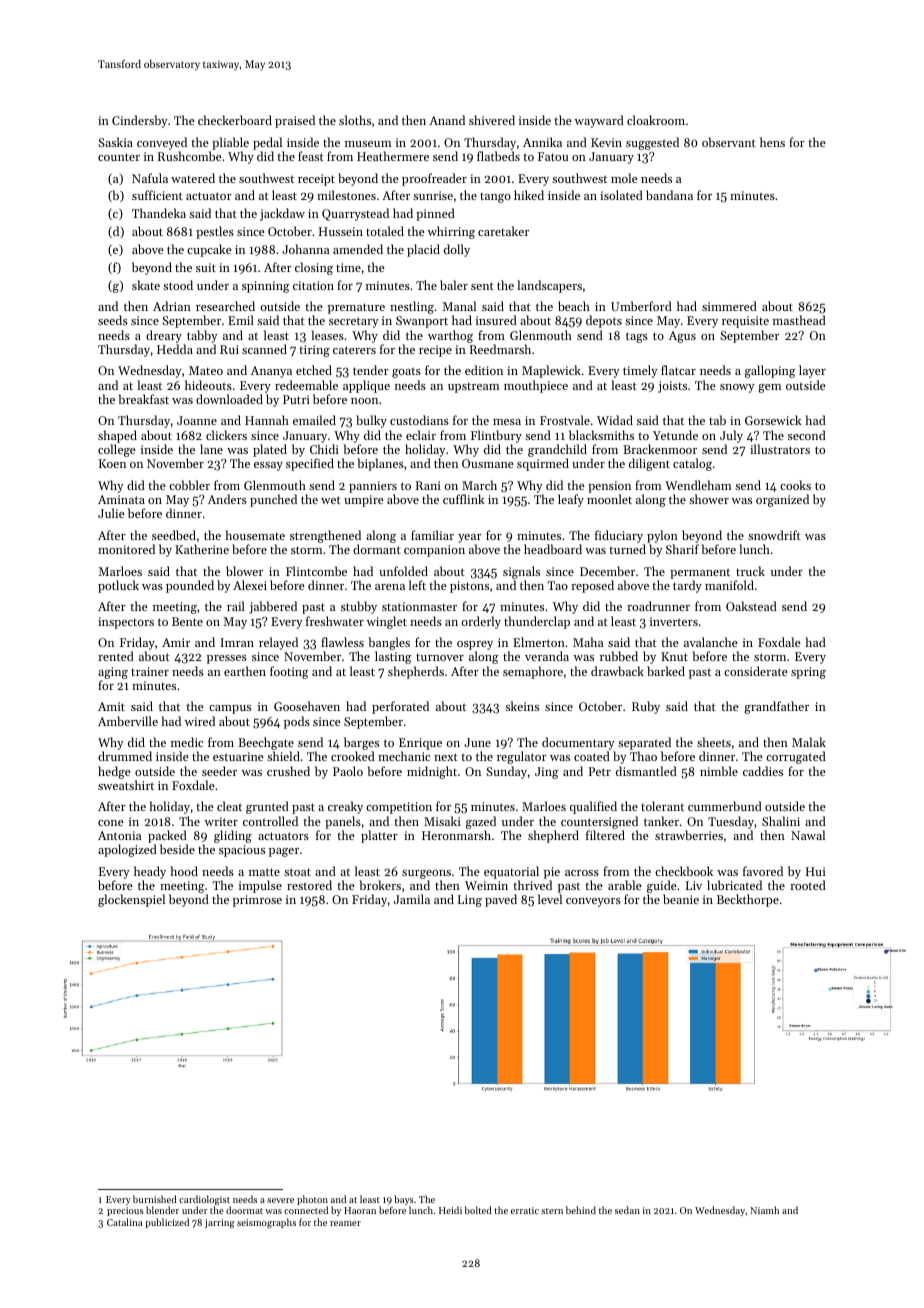 The width and height of the page is (924, 1308). Describe the element at coordinates (420, 744) in the page. I see `Enrique` at that location.
